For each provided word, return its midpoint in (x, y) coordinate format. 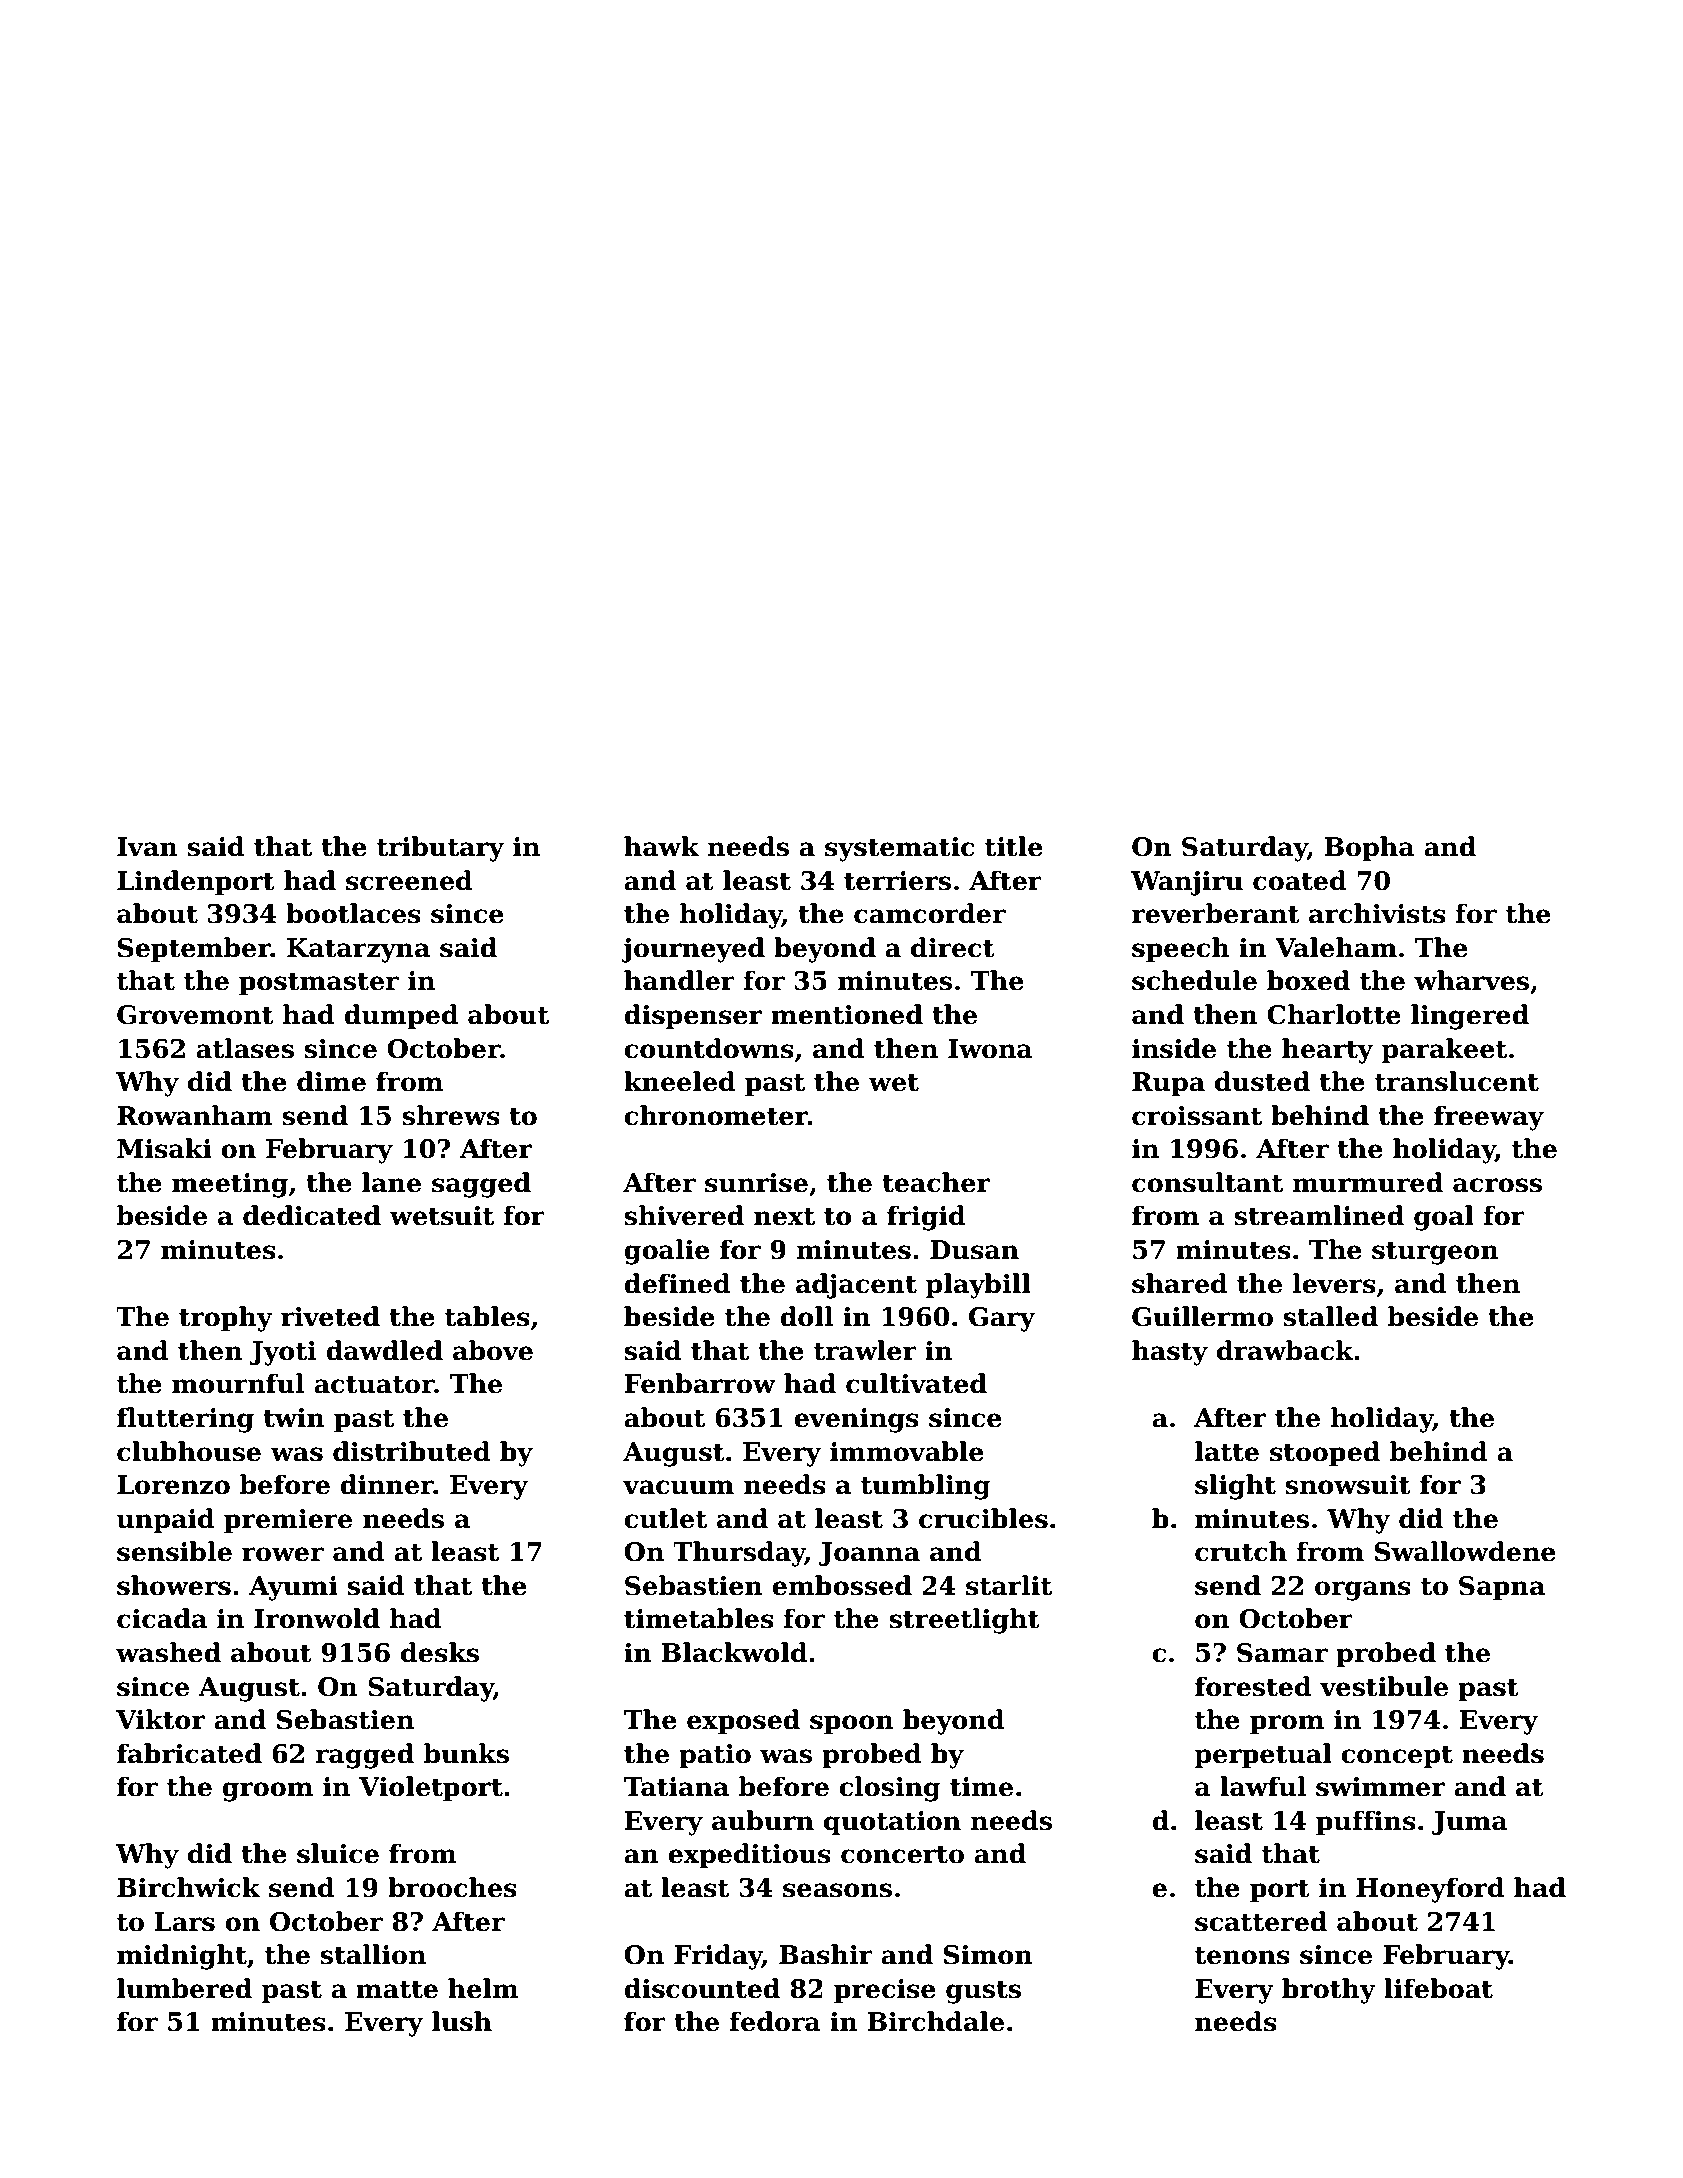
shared (1180, 1283)
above (493, 1350)
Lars (185, 1922)
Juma (1470, 1823)
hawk (661, 846)
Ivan (147, 847)
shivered (684, 1215)
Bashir (826, 1954)
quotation (892, 1823)
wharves (1471, 980)
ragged (364, 1756)
